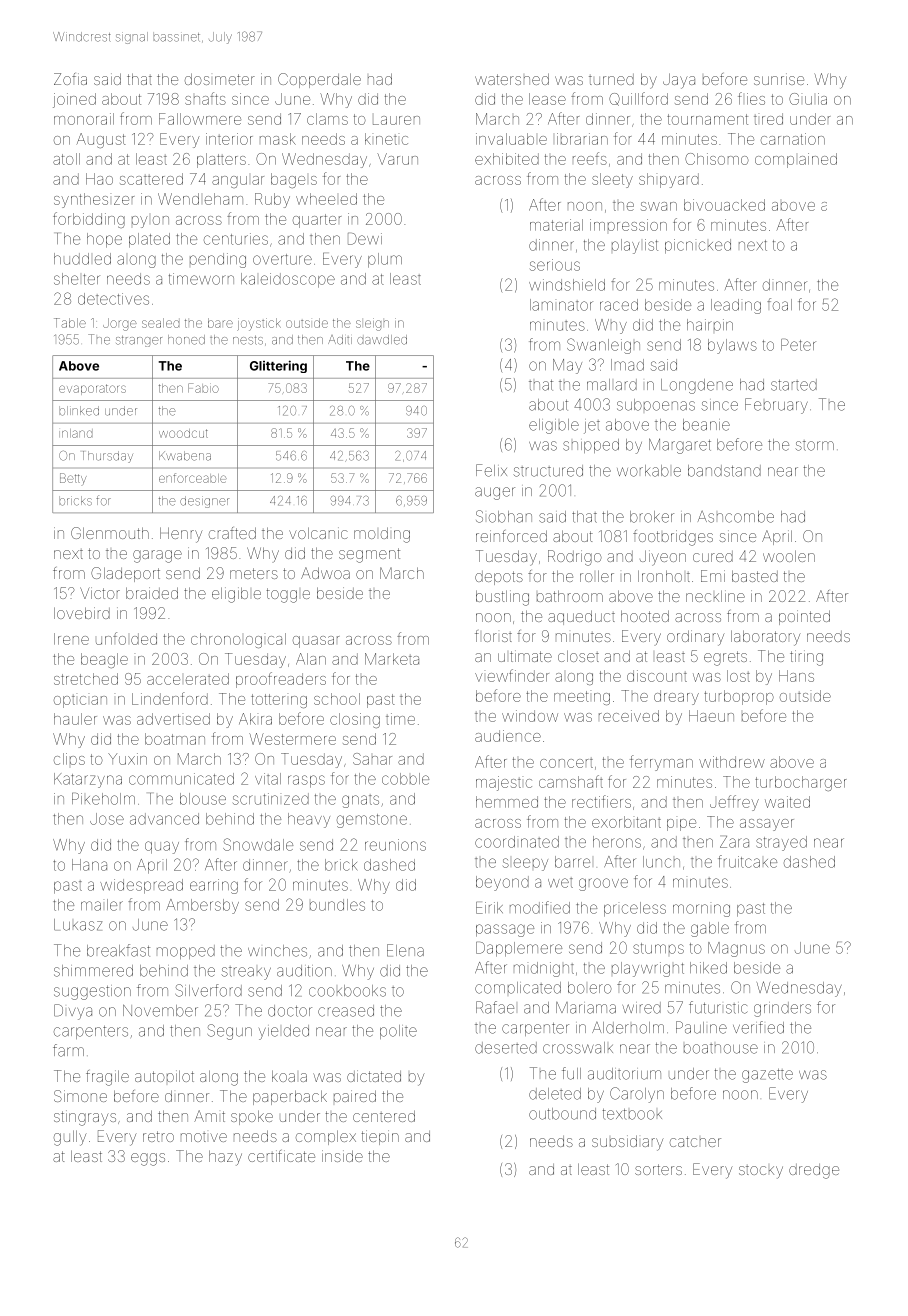 The height and width of the page is (1316, 908). I want to click on audition, so click(304, 971).
